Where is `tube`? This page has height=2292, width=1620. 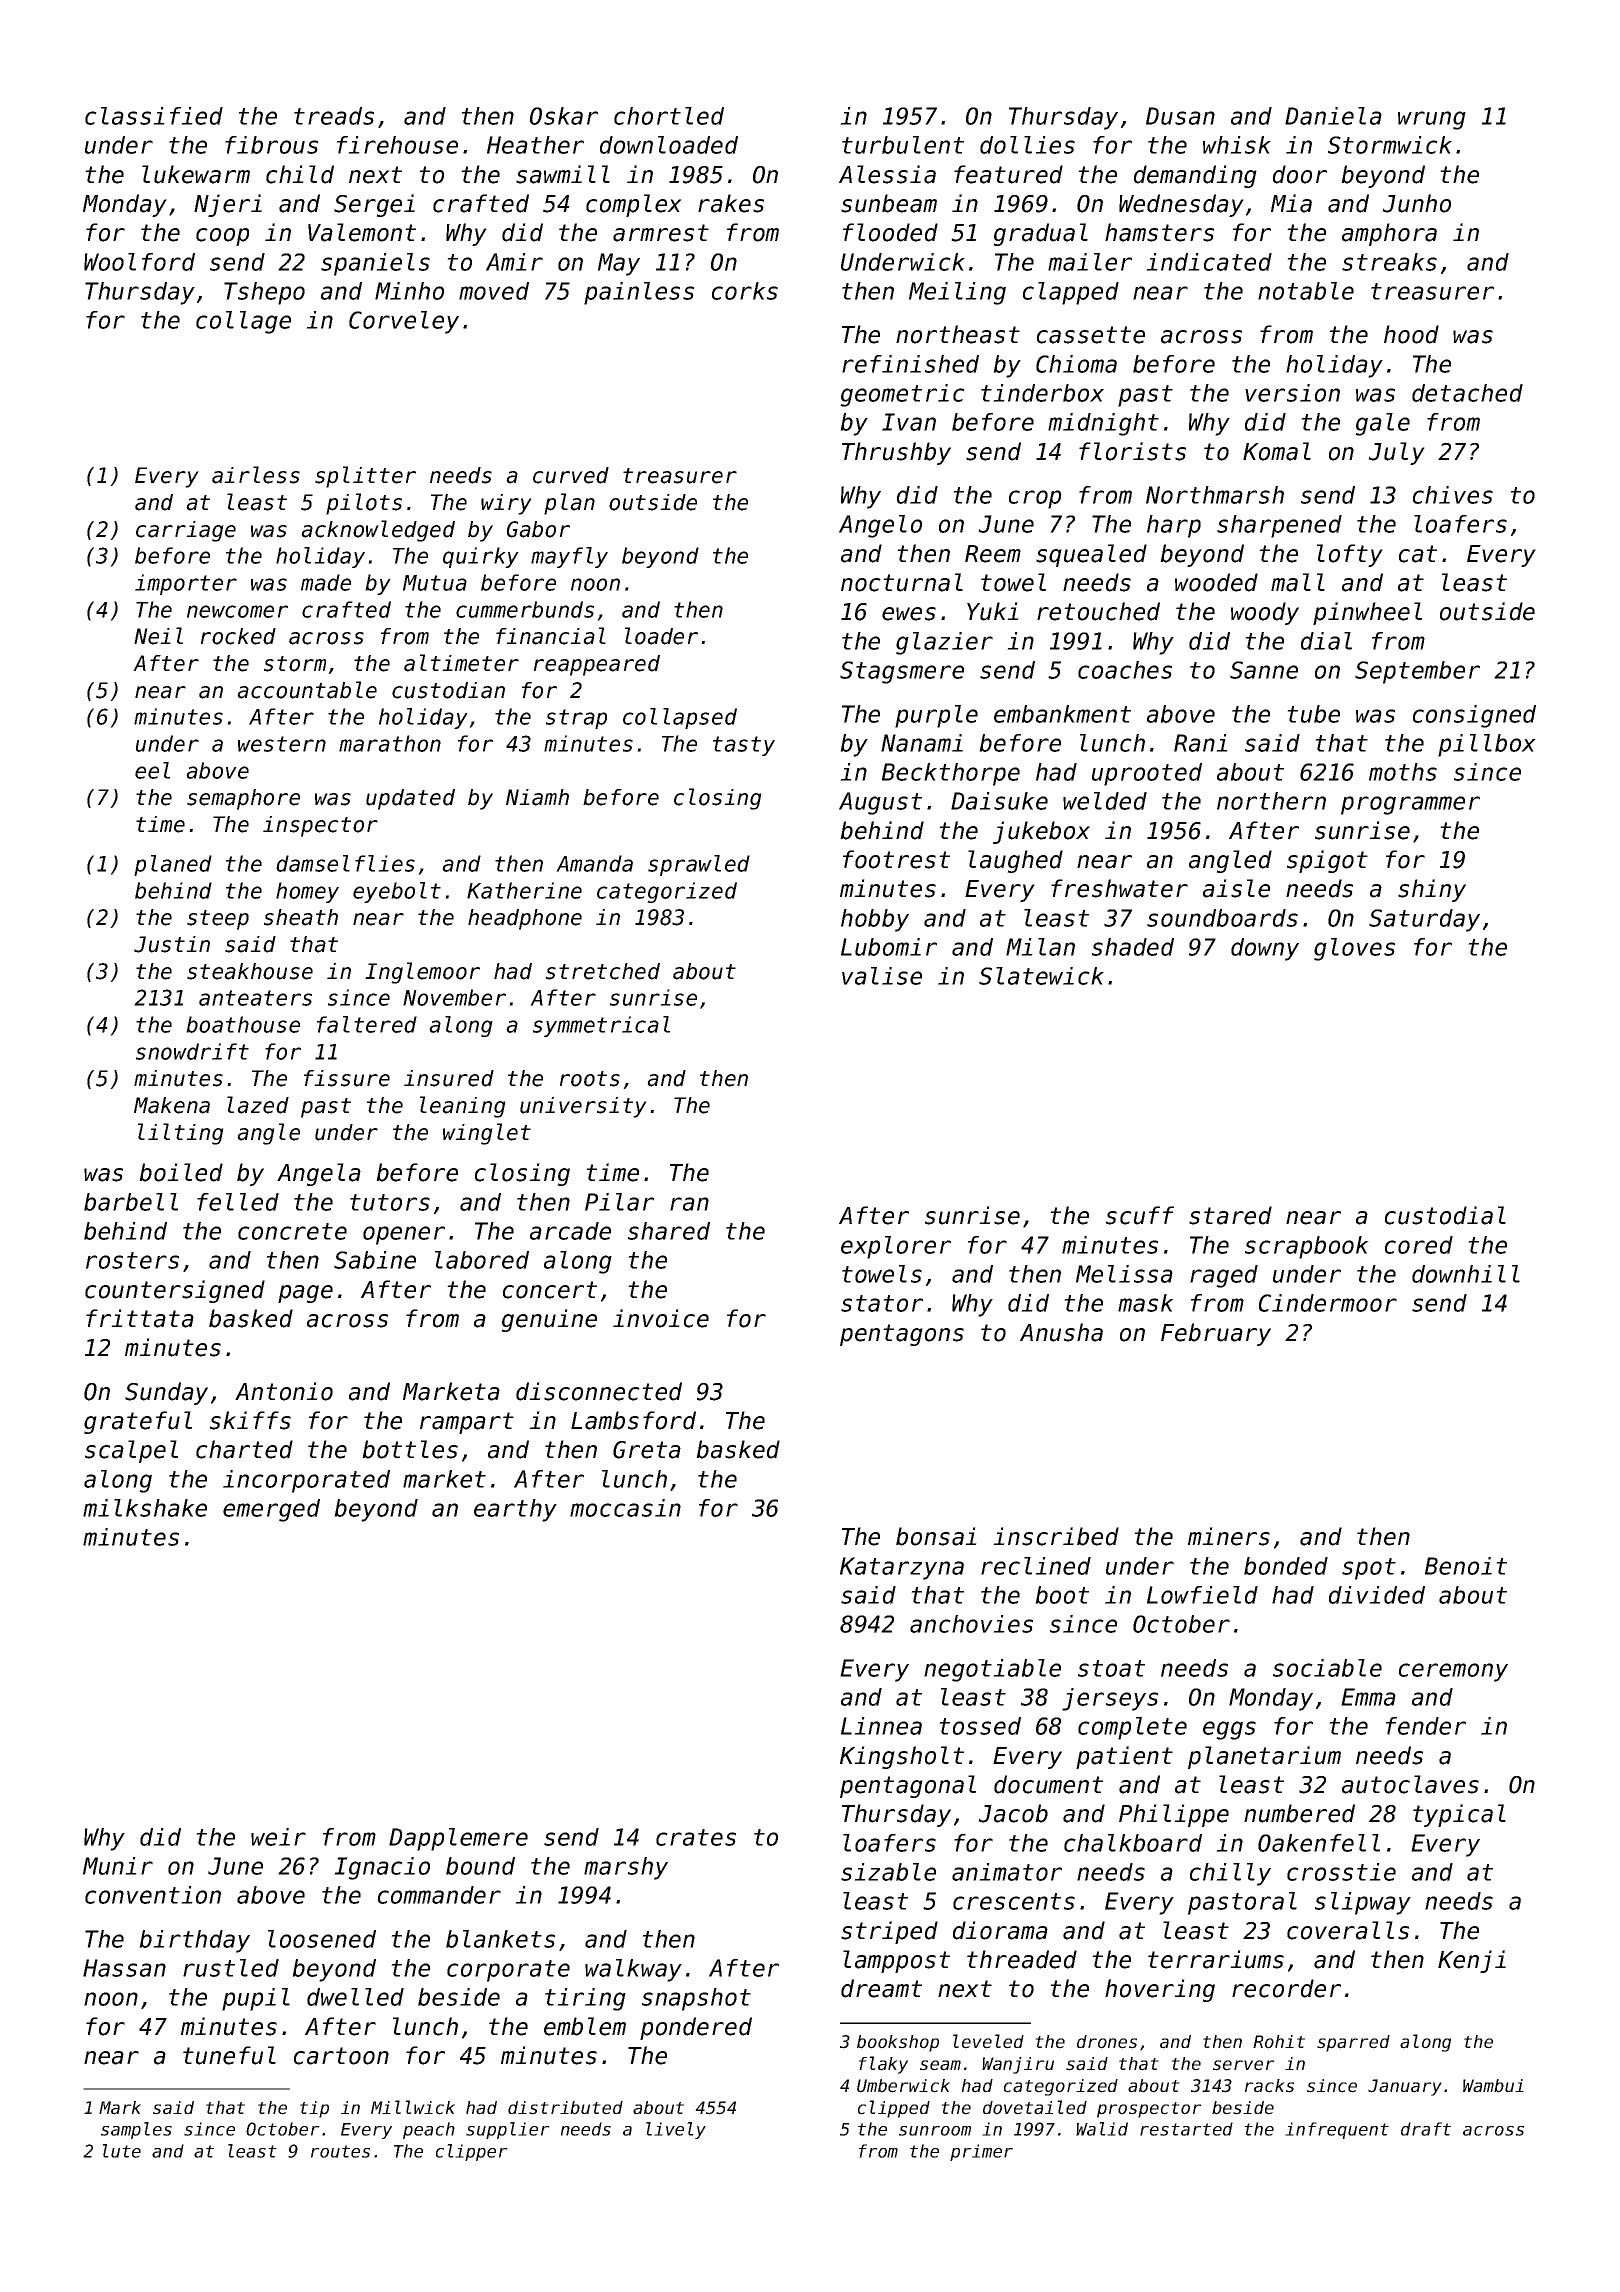 tube is located at coordinates (1313, 714).
